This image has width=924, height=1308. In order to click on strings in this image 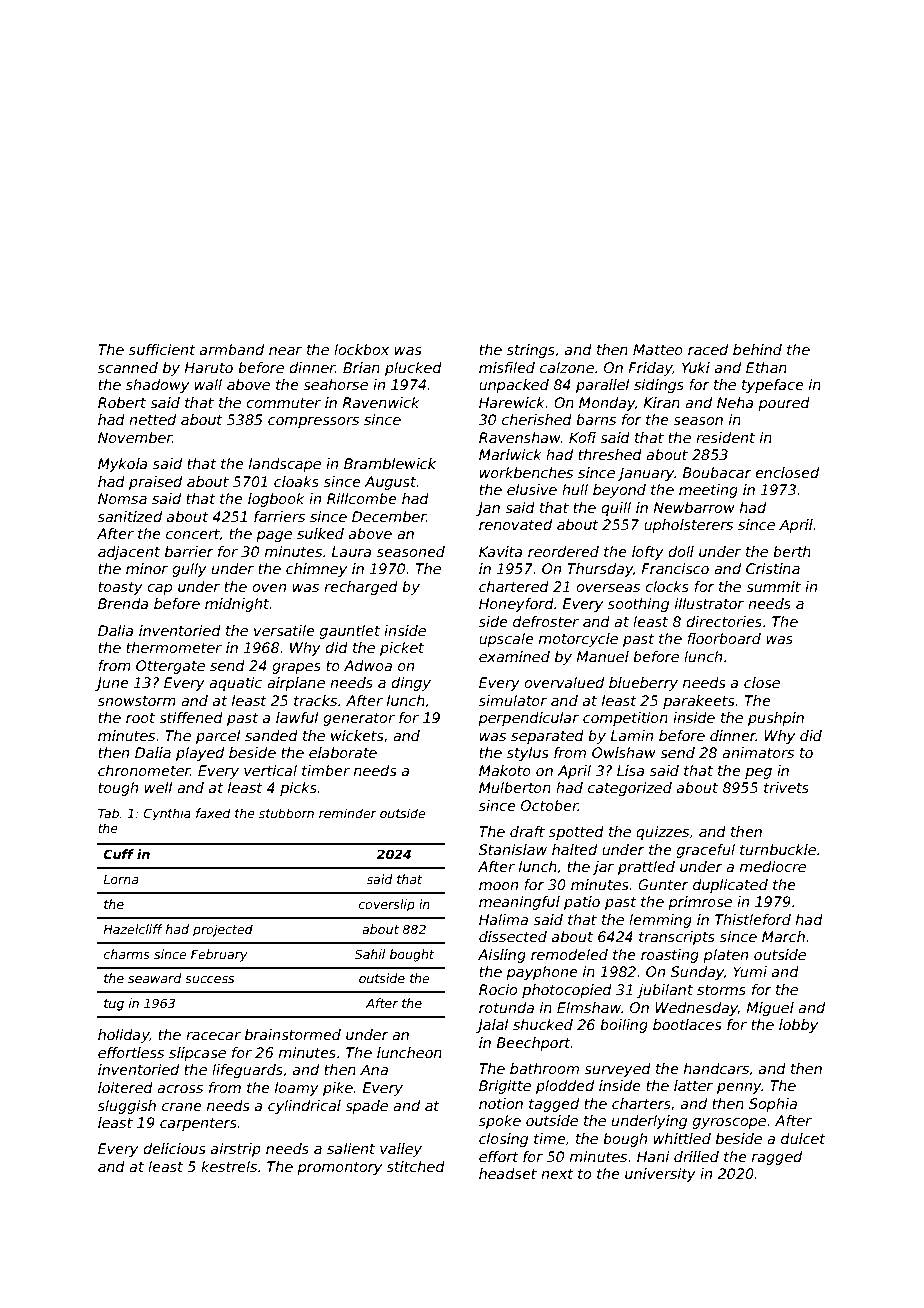, I will do `click(531, 351)`.
